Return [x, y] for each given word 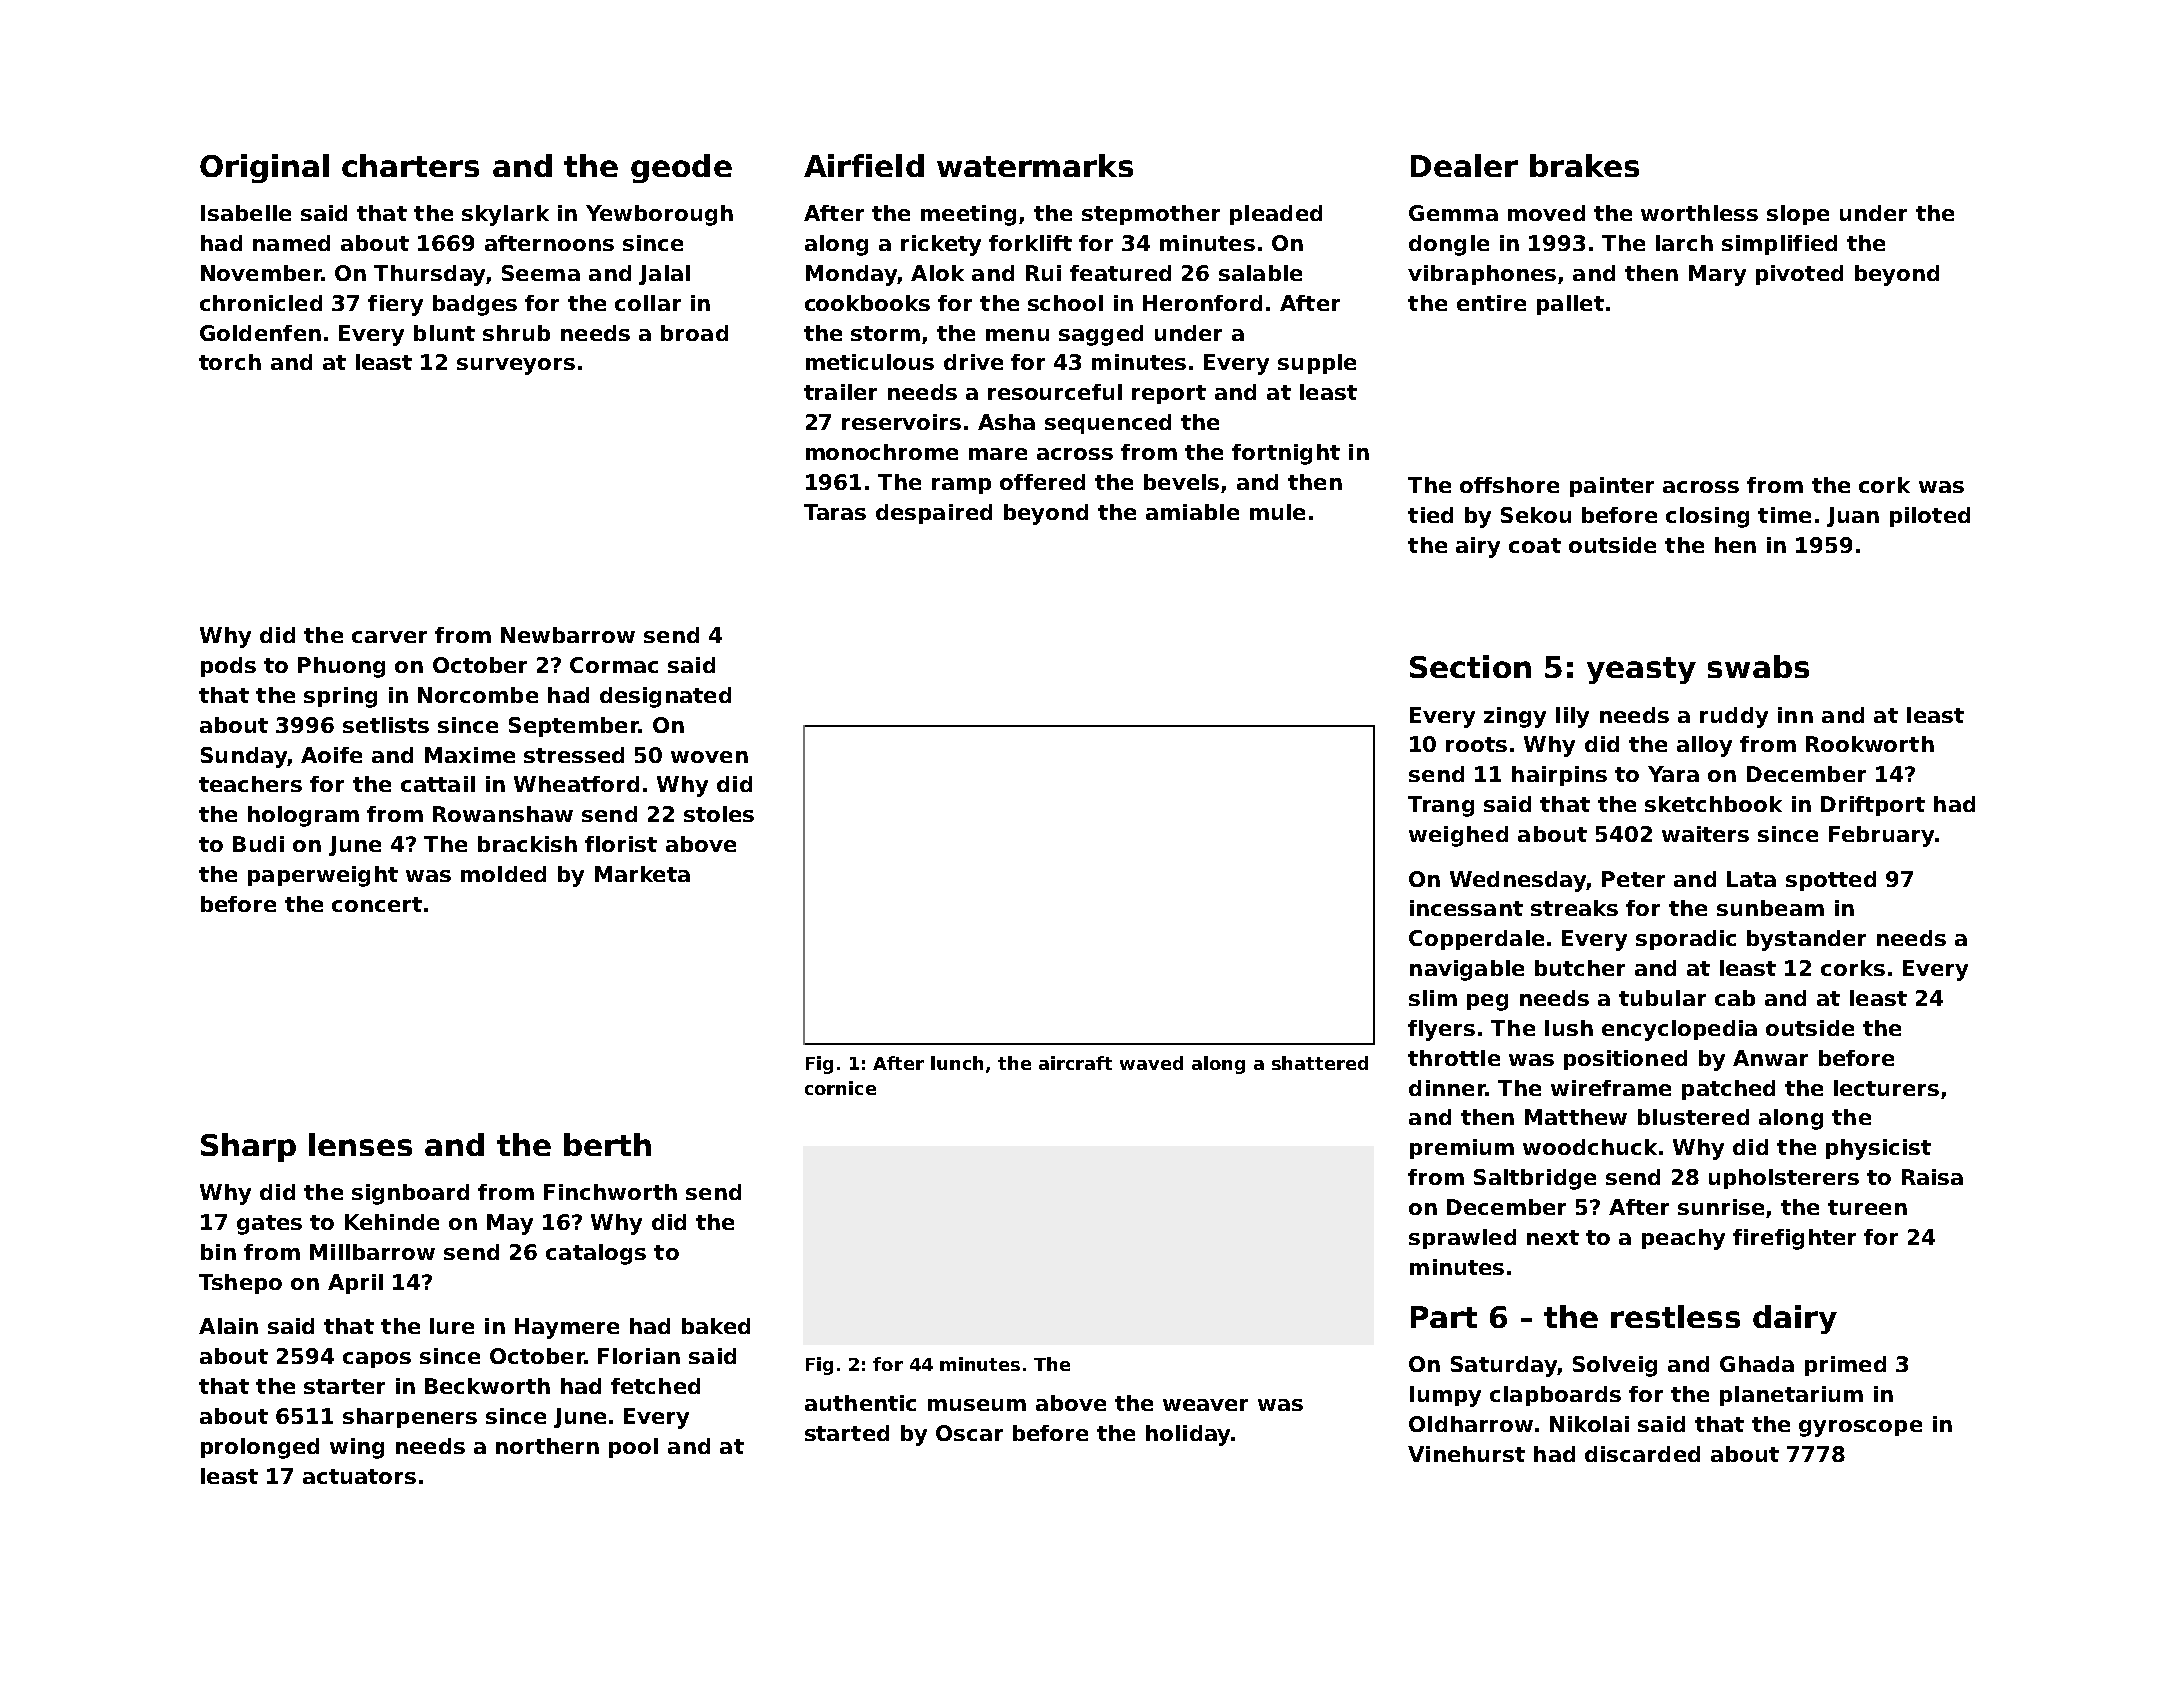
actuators [359, 1476]
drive [973, 362]
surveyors [516, 366]
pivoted [1799, 275]
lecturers [1886, 1088]
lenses [360, 1144]
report [1169, 394]
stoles [719, 814]
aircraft [1075, 1063]
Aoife [331, 755]
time [1784, 515]
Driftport [1873, 806]
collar [648, 303]
